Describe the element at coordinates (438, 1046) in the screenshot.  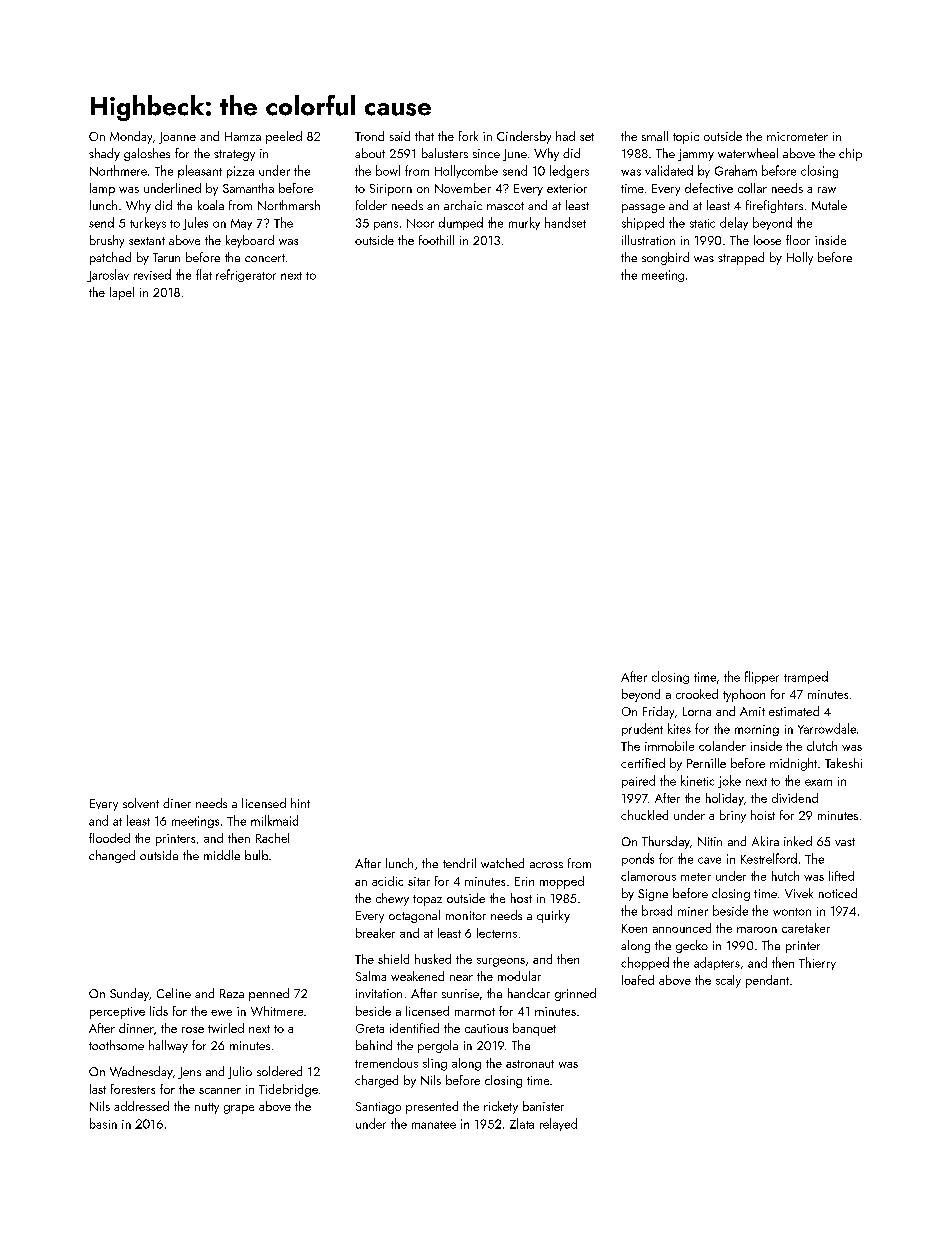
I see `pergola` at that location.
